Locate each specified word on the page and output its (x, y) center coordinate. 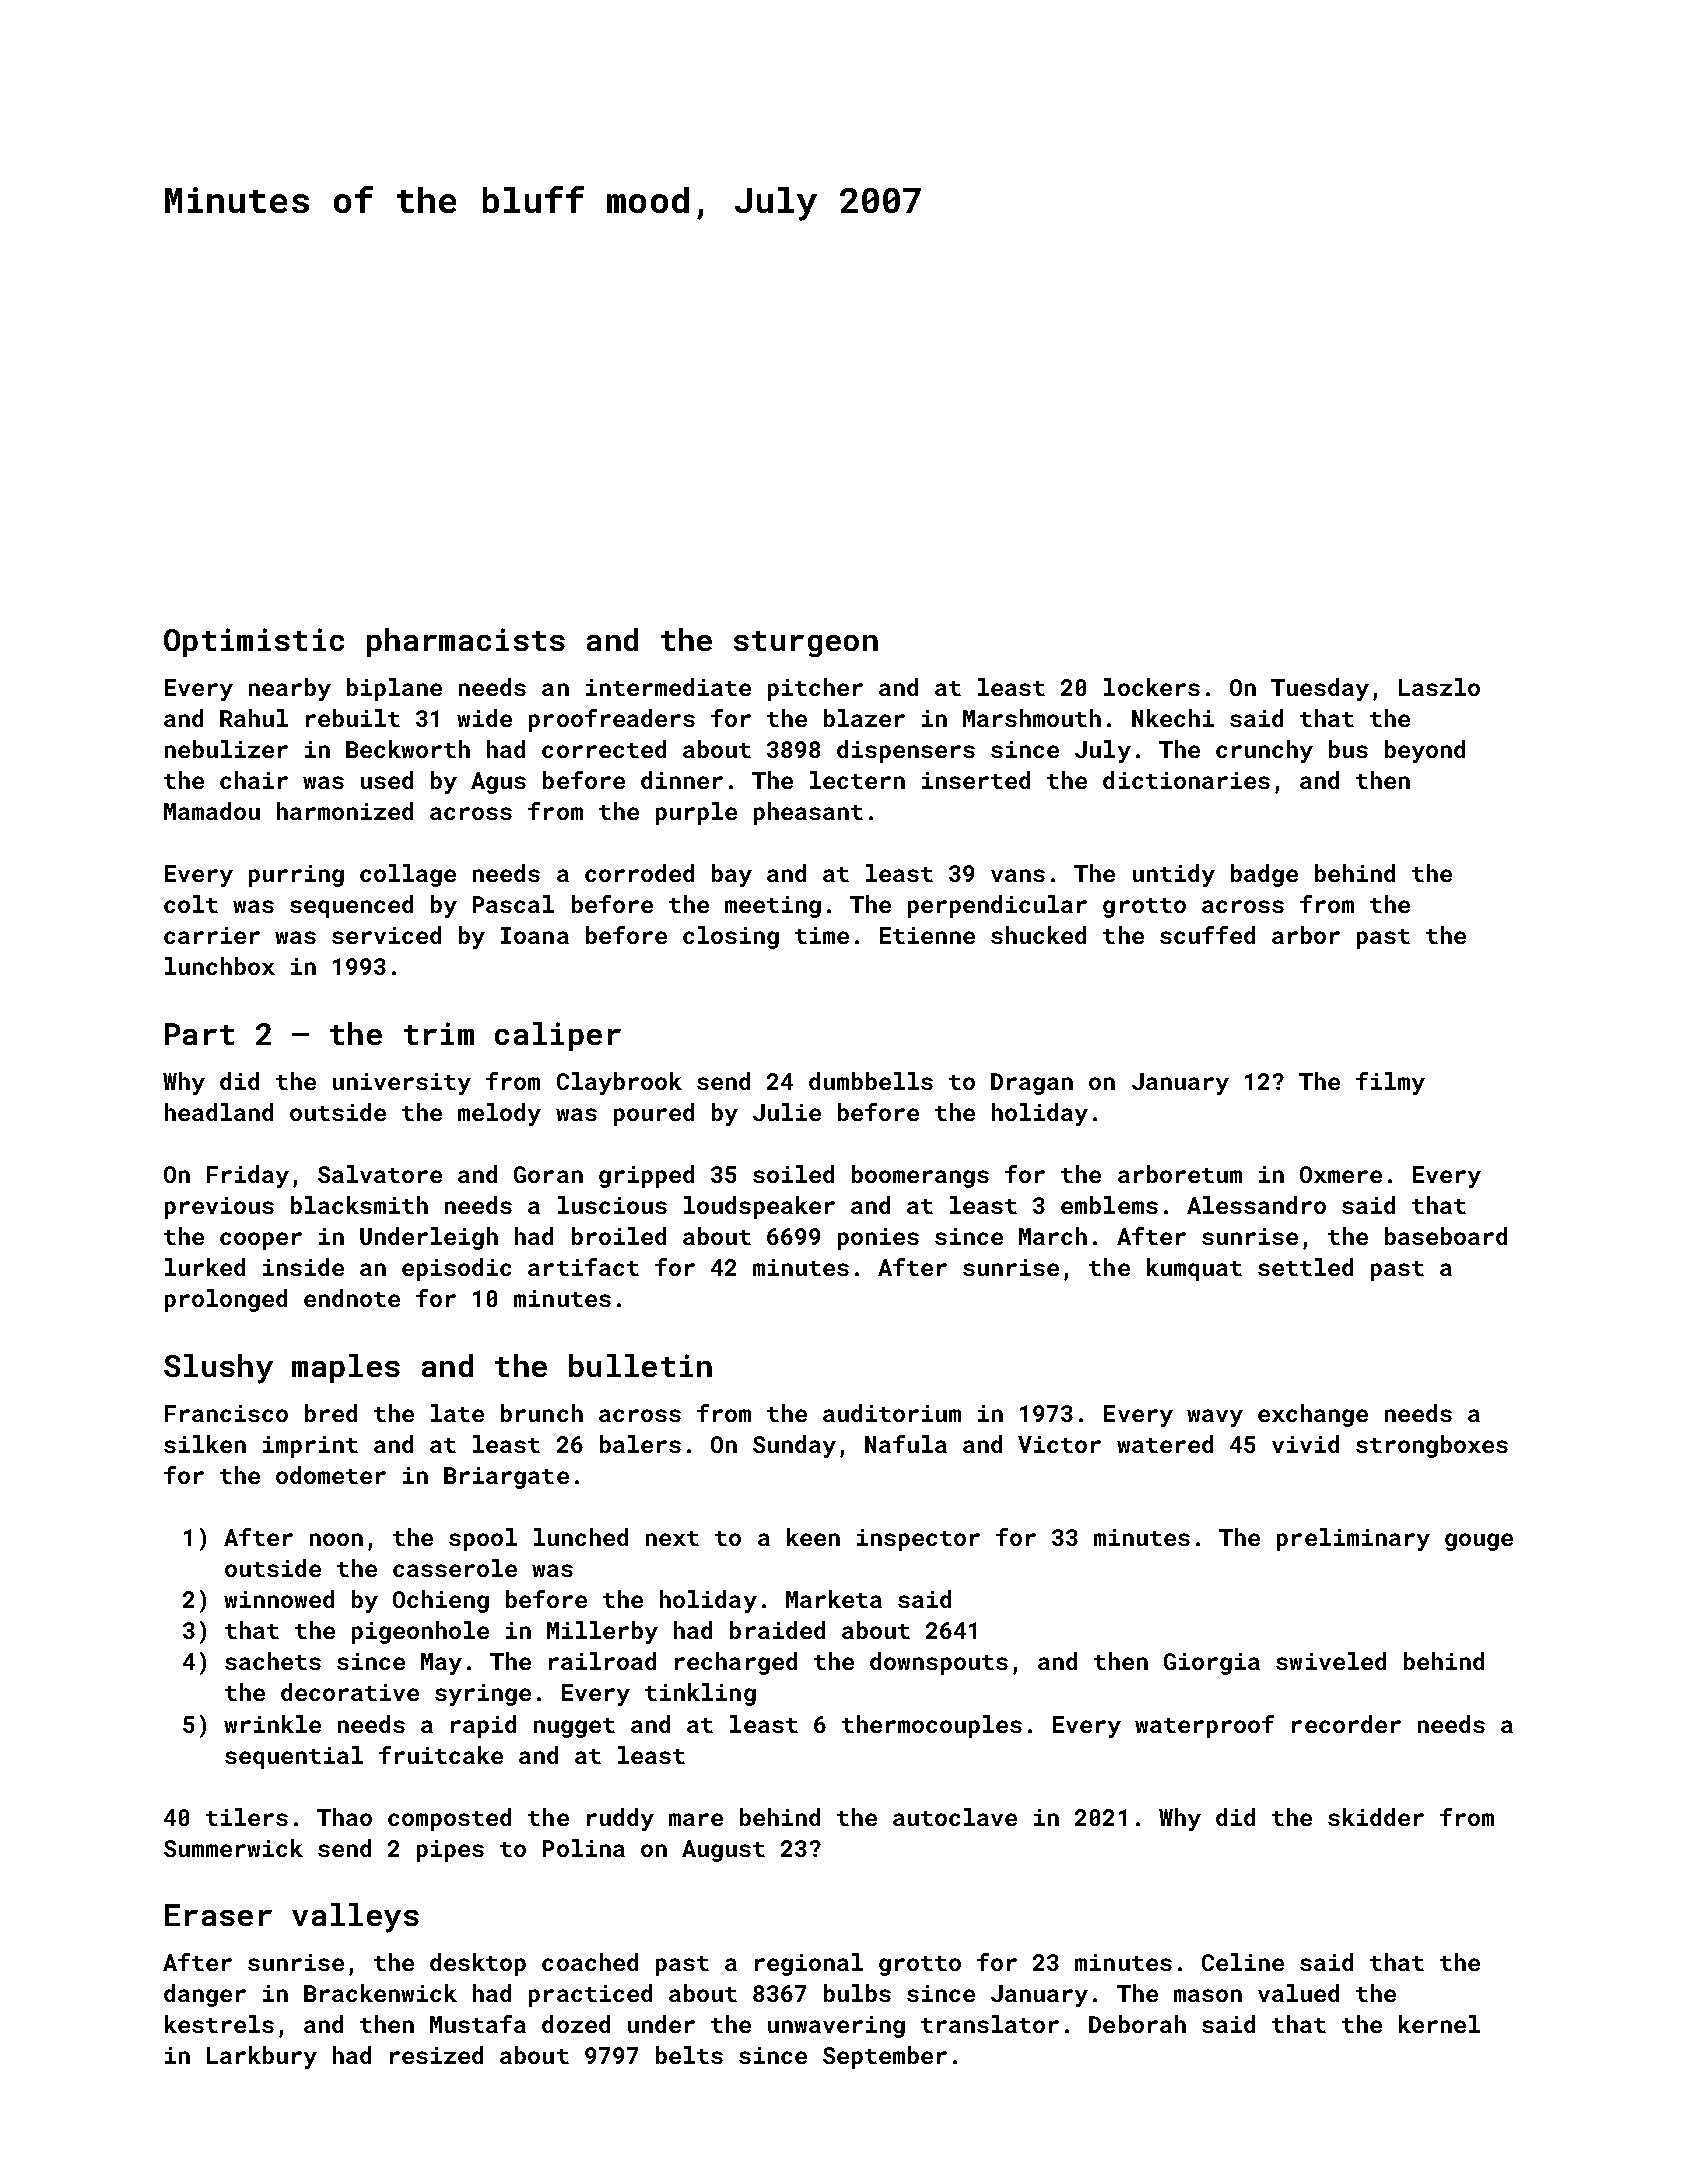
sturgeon (806, 644)
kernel (1439, 2024)
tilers (247, 1817)
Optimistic (254, 642)
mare (696, 1819)
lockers (1152, 687)
